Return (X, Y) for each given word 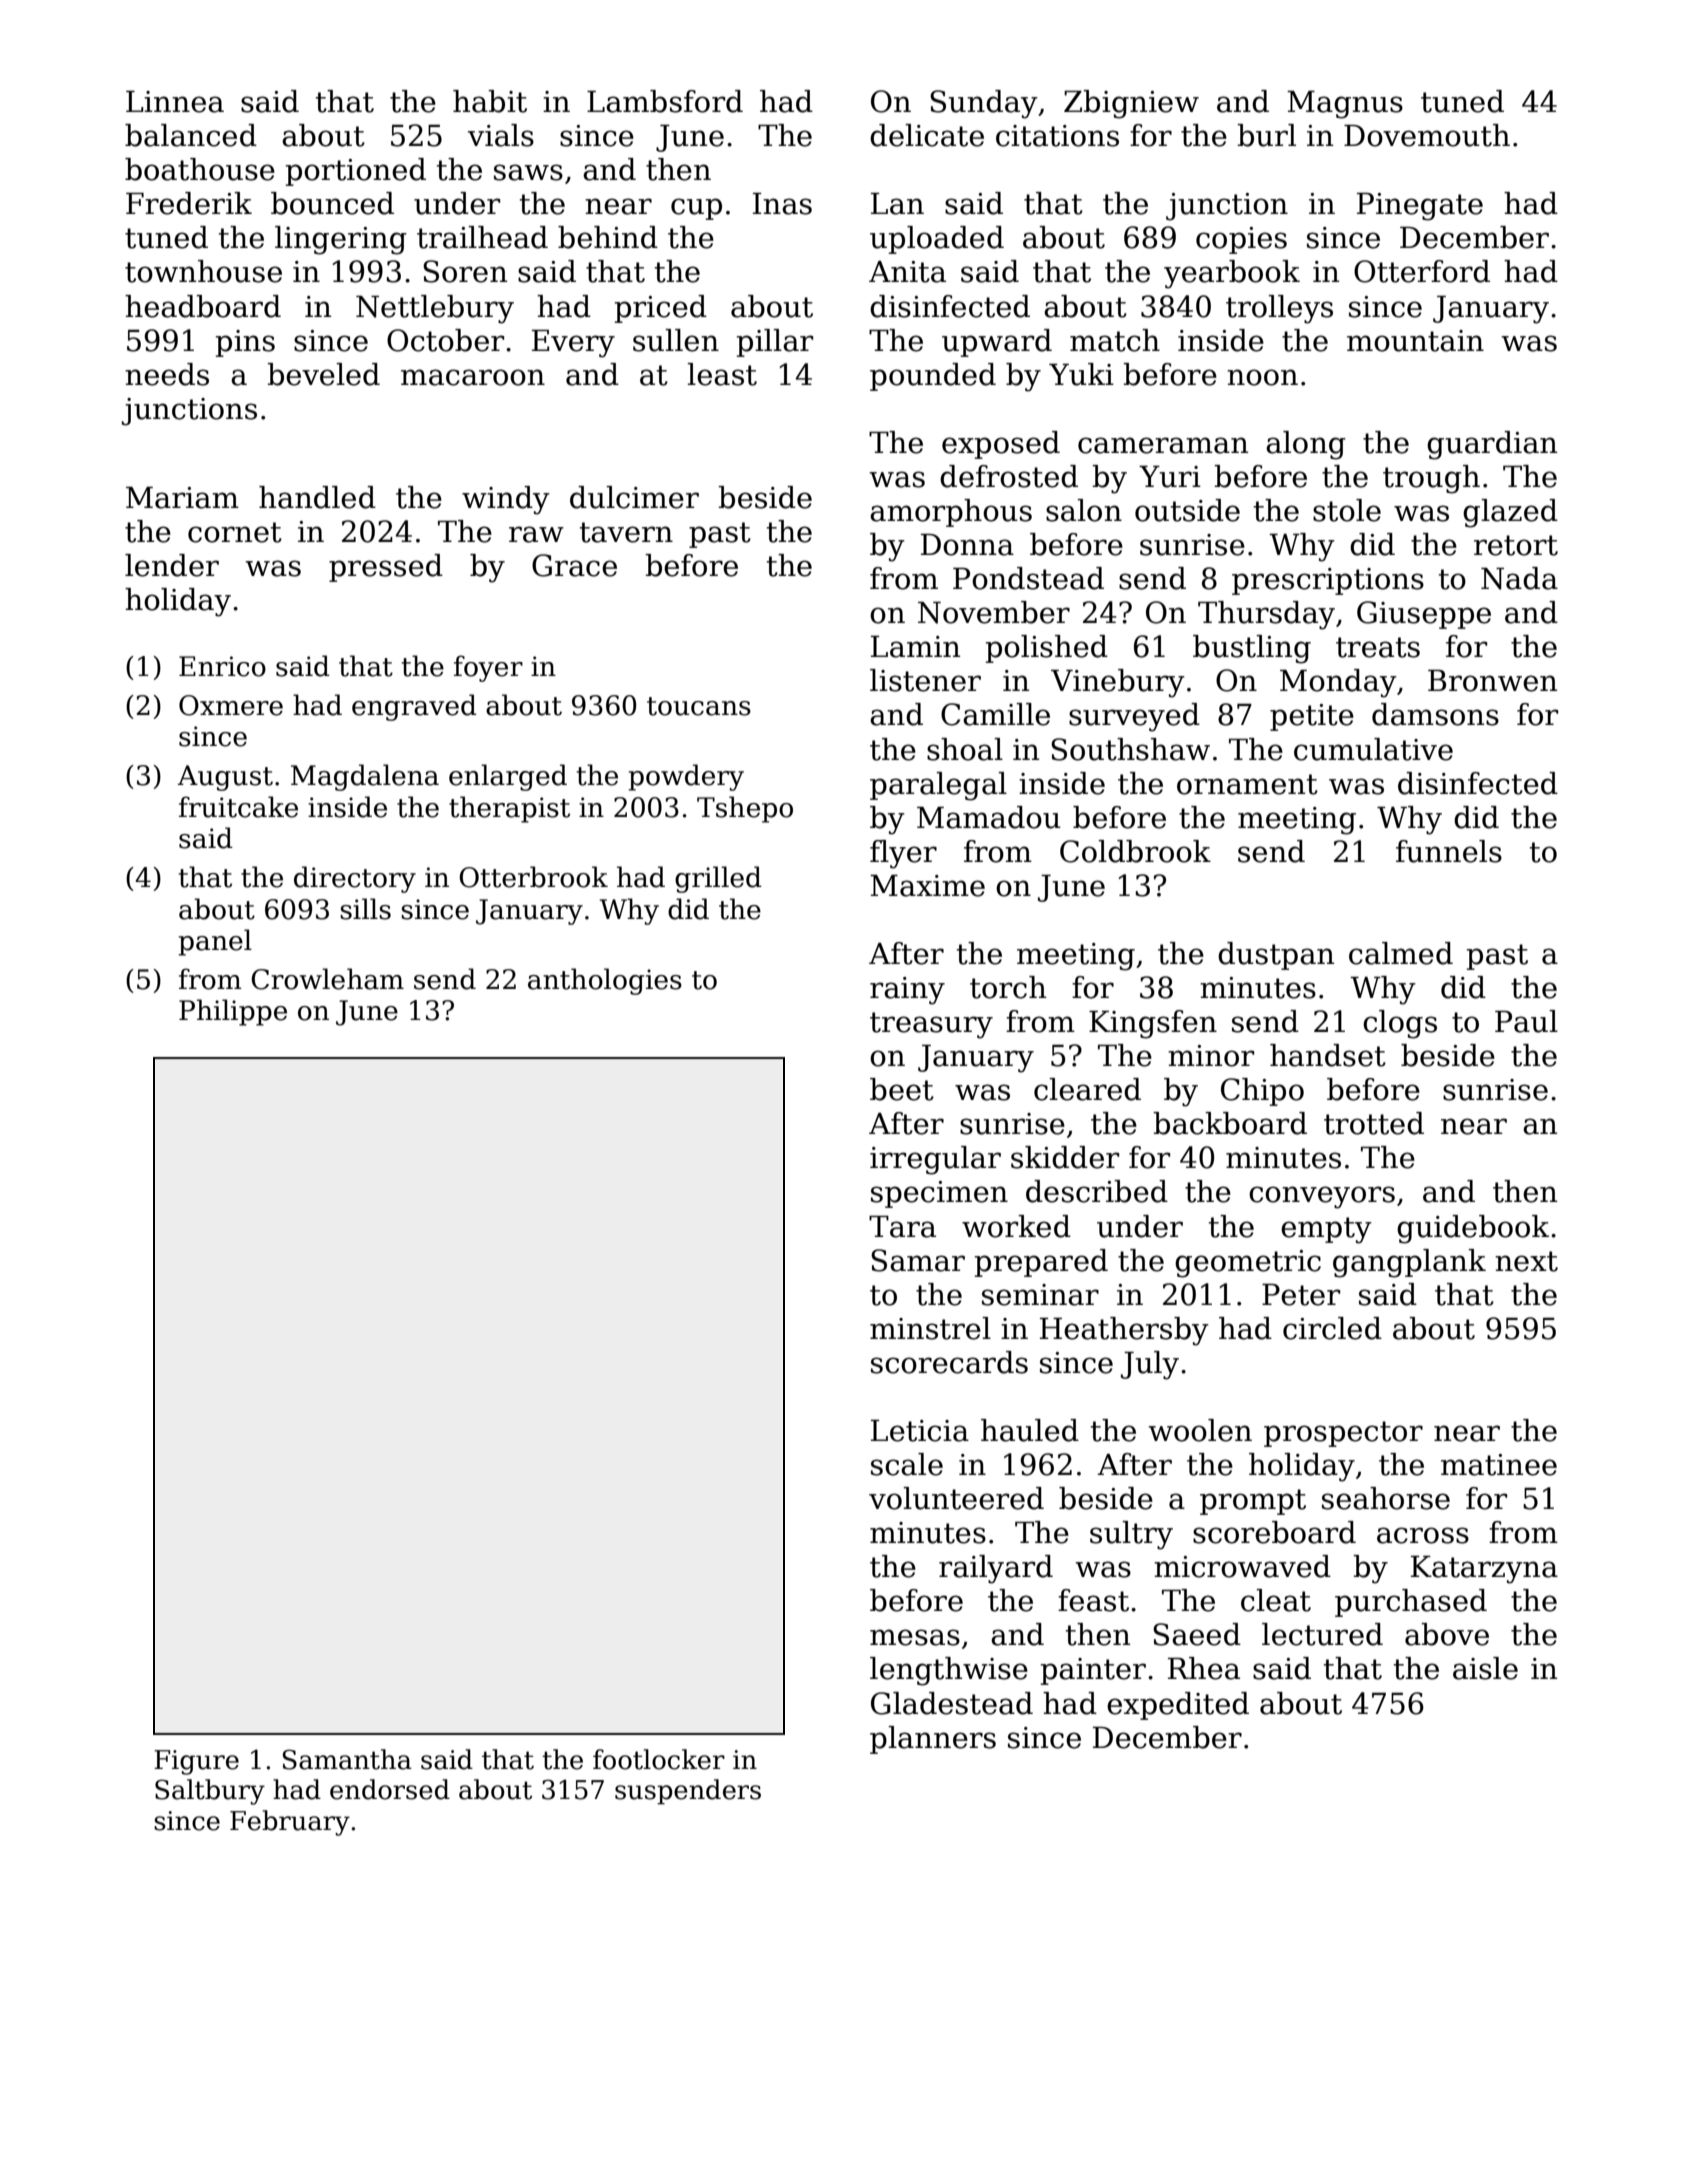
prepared (1041, 1263)
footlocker (659, 1759)
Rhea (1204, 1668)
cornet (235, 532)
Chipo (1262, 1092)
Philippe (233, 1012)
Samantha (347, 1759)
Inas (782, 204)
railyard (996, 1569)
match (1115, 340)
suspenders (688, 1792)
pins (245, 343)
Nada (1519, 578)
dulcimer (634, 497)
